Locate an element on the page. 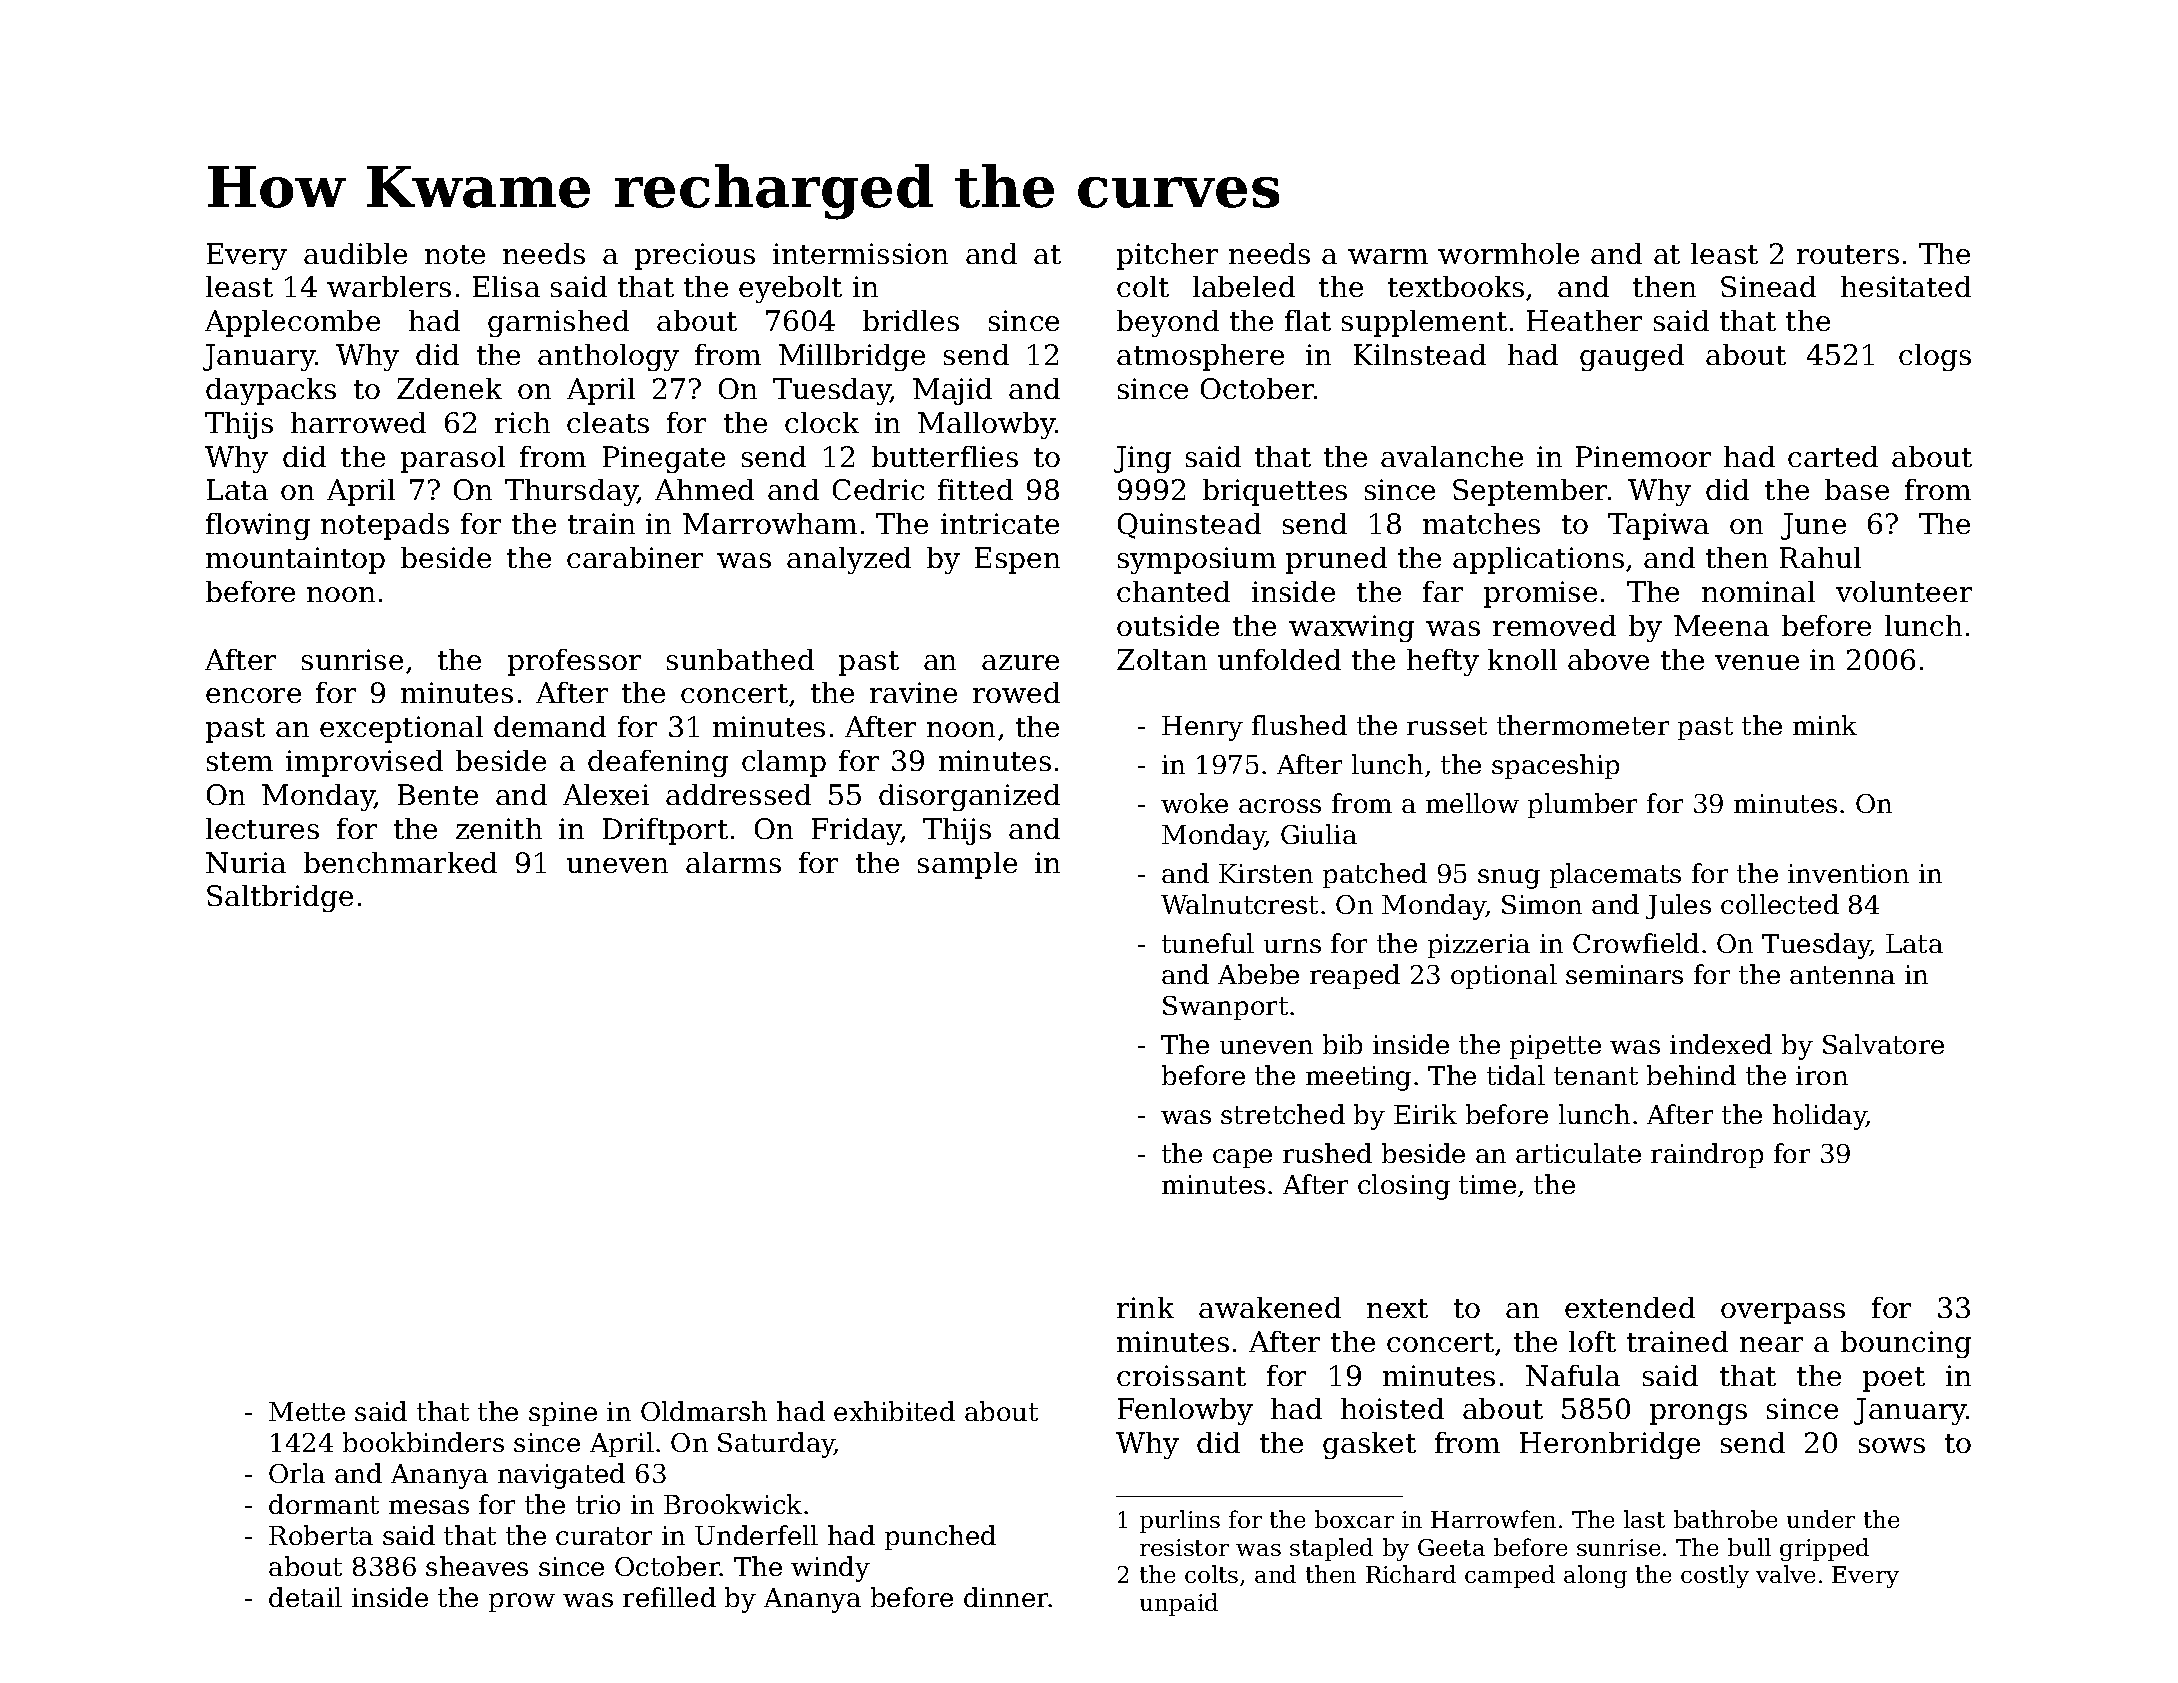 The width and height of the image is (2178, 1683). precious is located at coordinates (695, 256).
